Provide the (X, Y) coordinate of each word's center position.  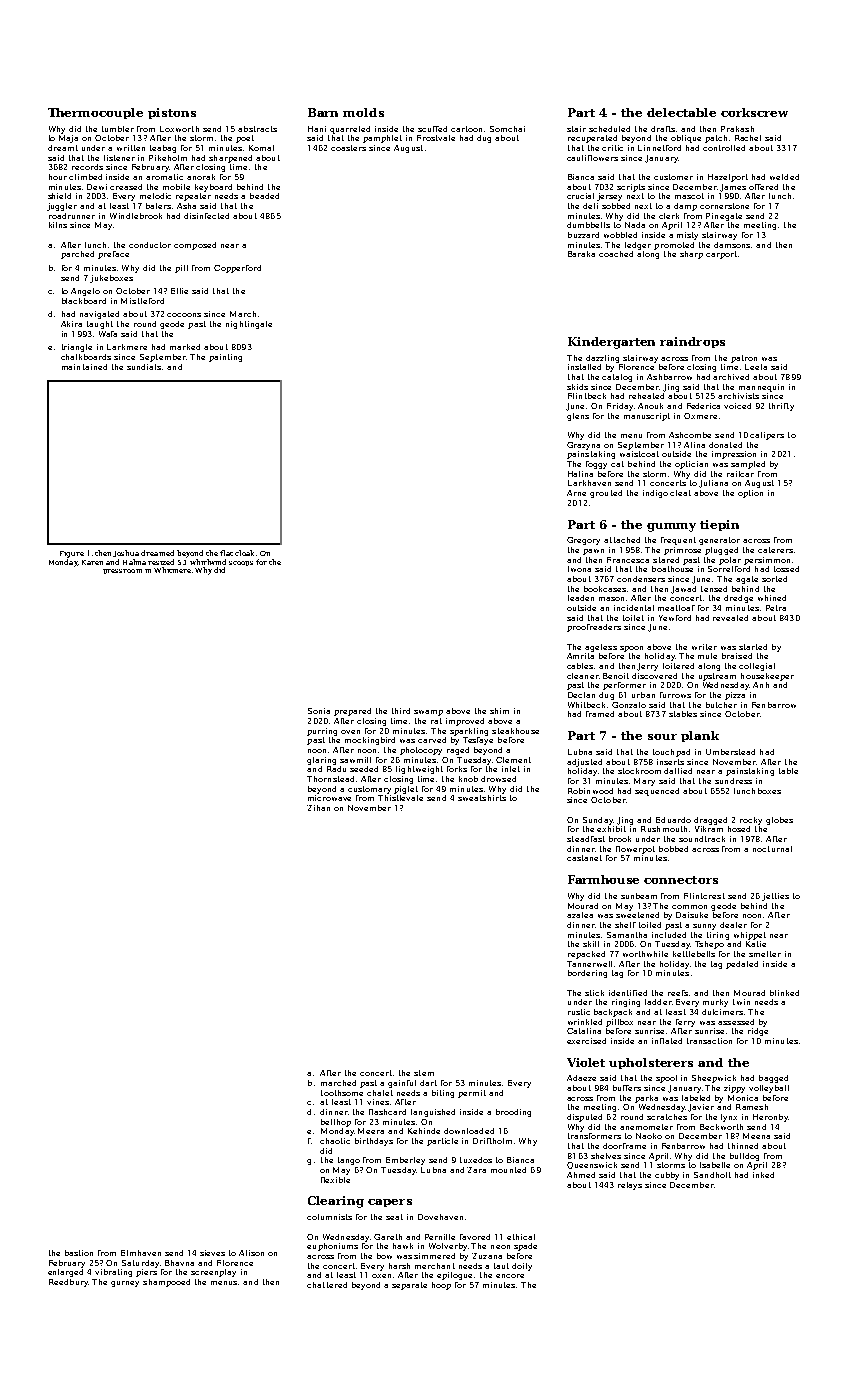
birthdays (374, 1142)
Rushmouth (664, 829)
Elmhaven (141, 1253)
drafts (663, 129)
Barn (323, 112)
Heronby (770, 1118)
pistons (172, 113)
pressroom (122, 571)
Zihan (318, 808)
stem (424, 1073)
